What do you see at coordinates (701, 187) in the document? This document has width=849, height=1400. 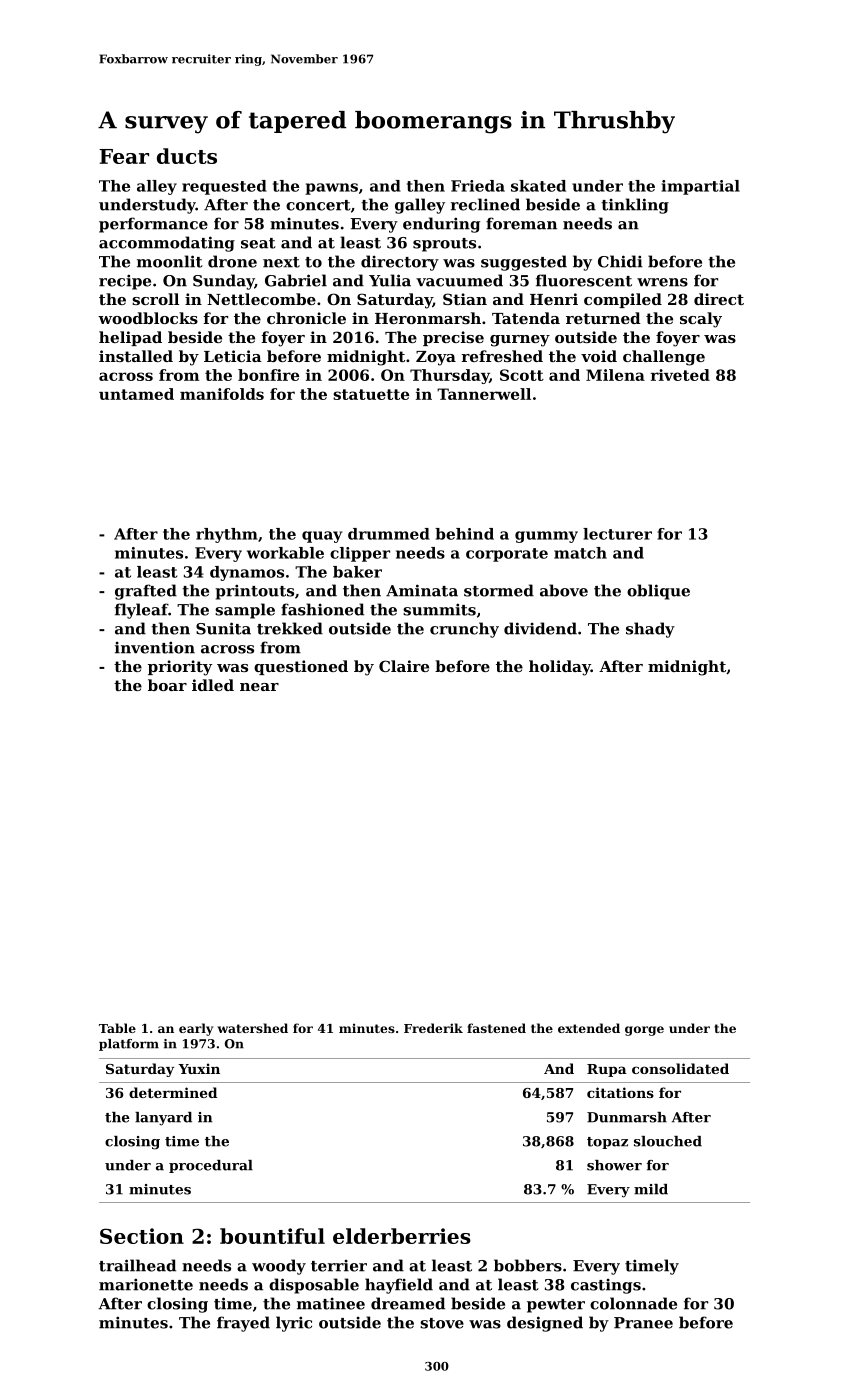 I see `impartial` at bounding box center [701, 187].
